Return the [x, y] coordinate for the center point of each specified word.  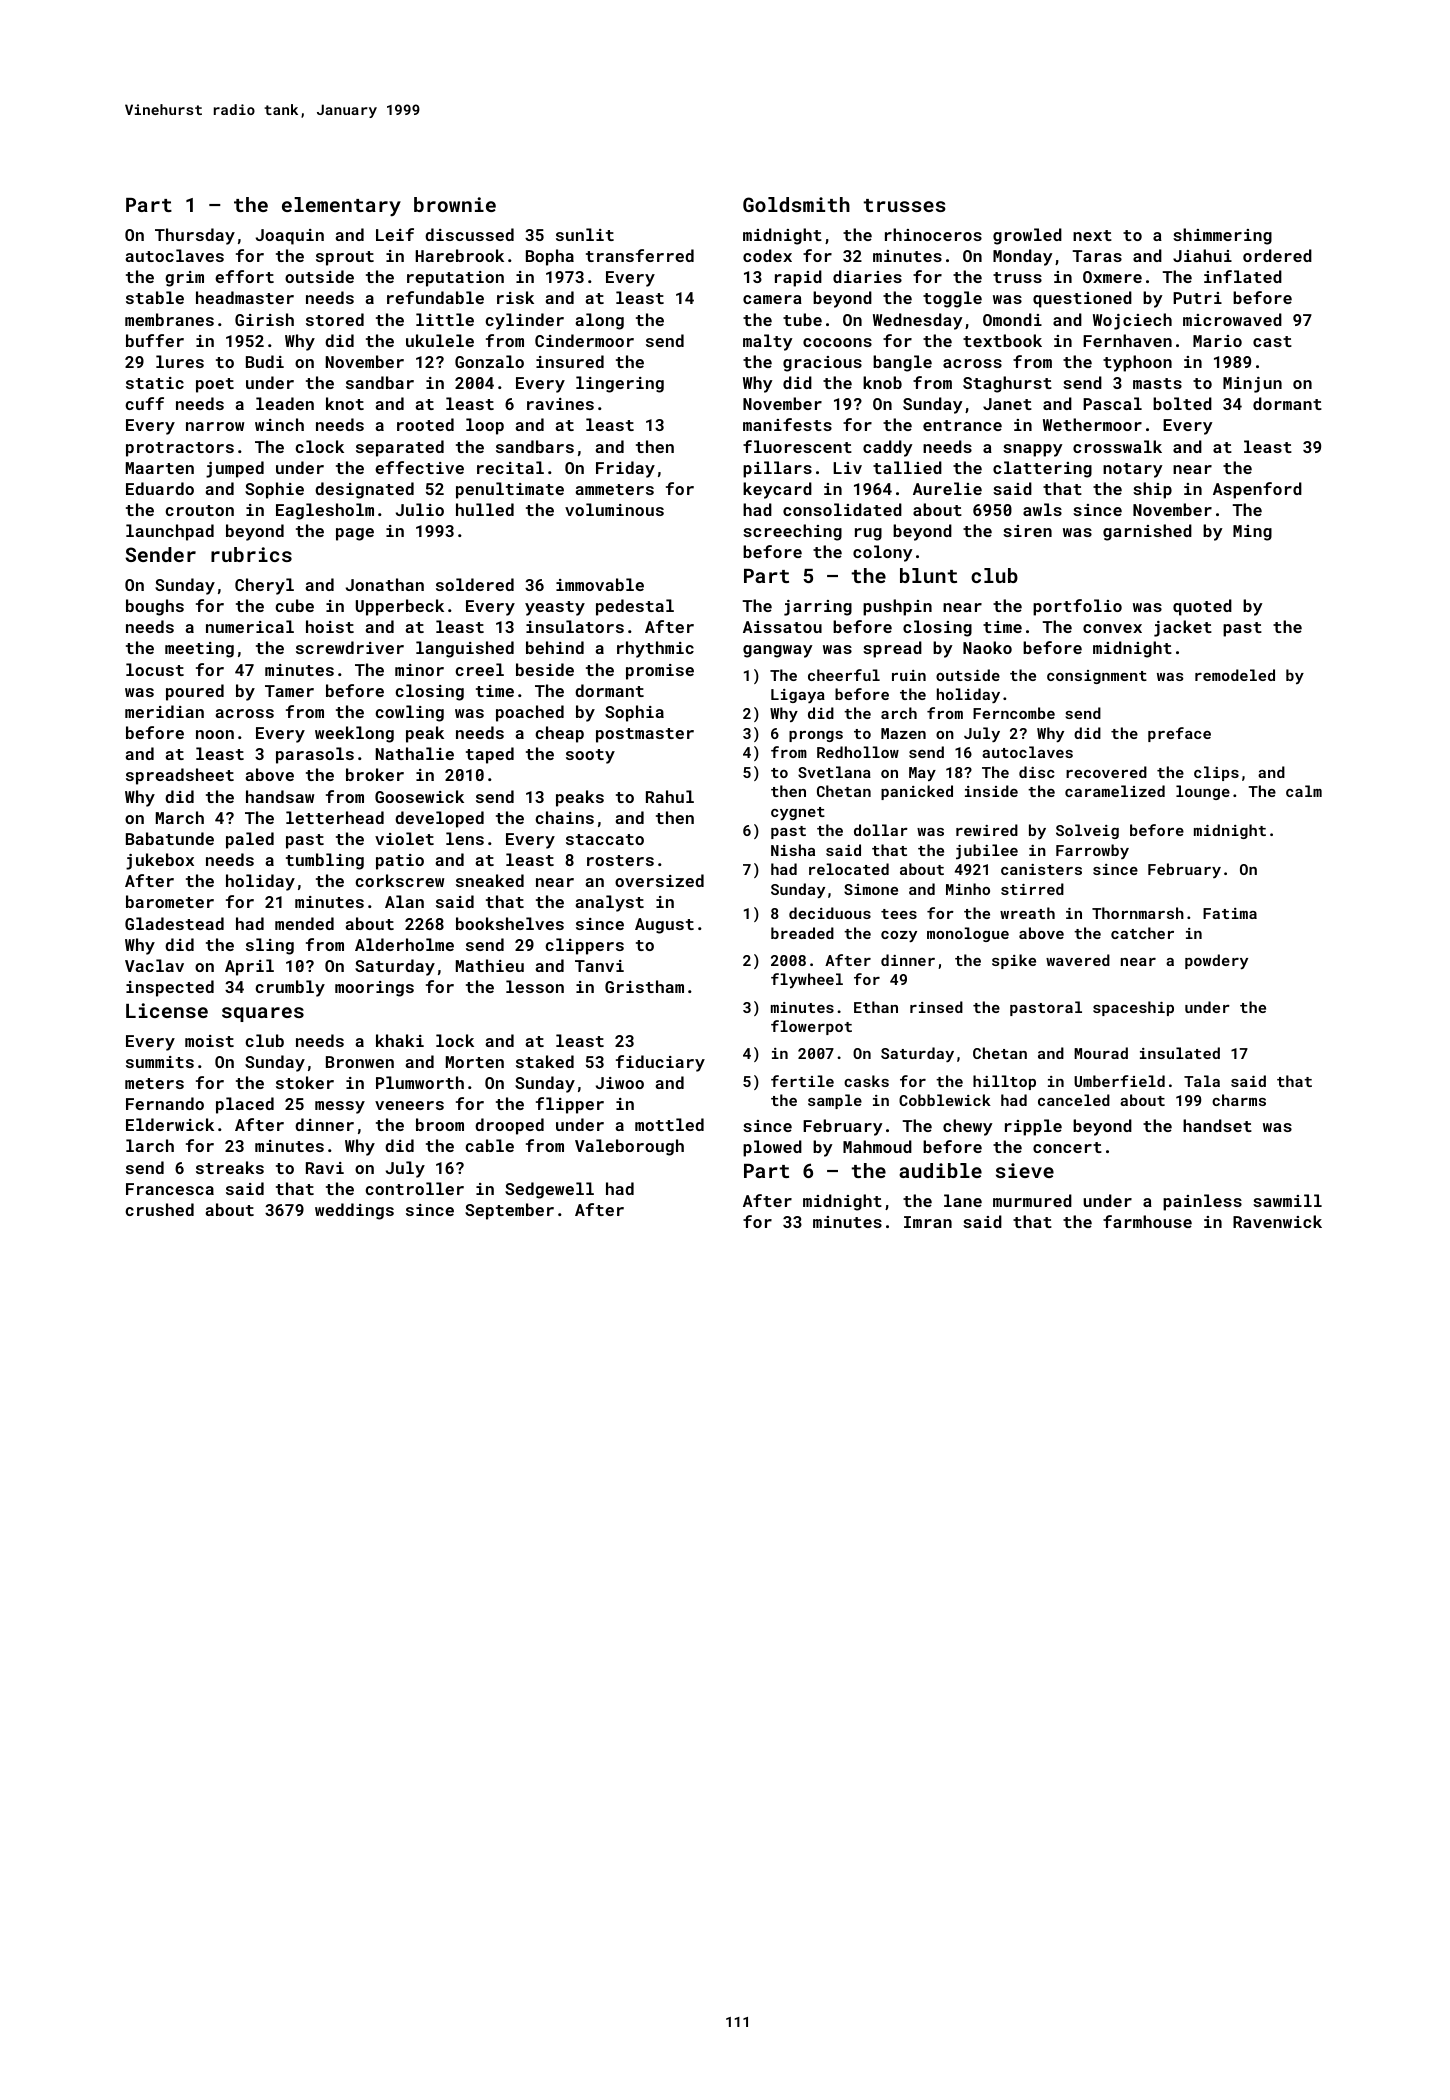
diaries [867, 276]
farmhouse [1147, 1221]
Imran [928, 1222]
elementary [341, 206]
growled [1027, 236]
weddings [354, 1211]
